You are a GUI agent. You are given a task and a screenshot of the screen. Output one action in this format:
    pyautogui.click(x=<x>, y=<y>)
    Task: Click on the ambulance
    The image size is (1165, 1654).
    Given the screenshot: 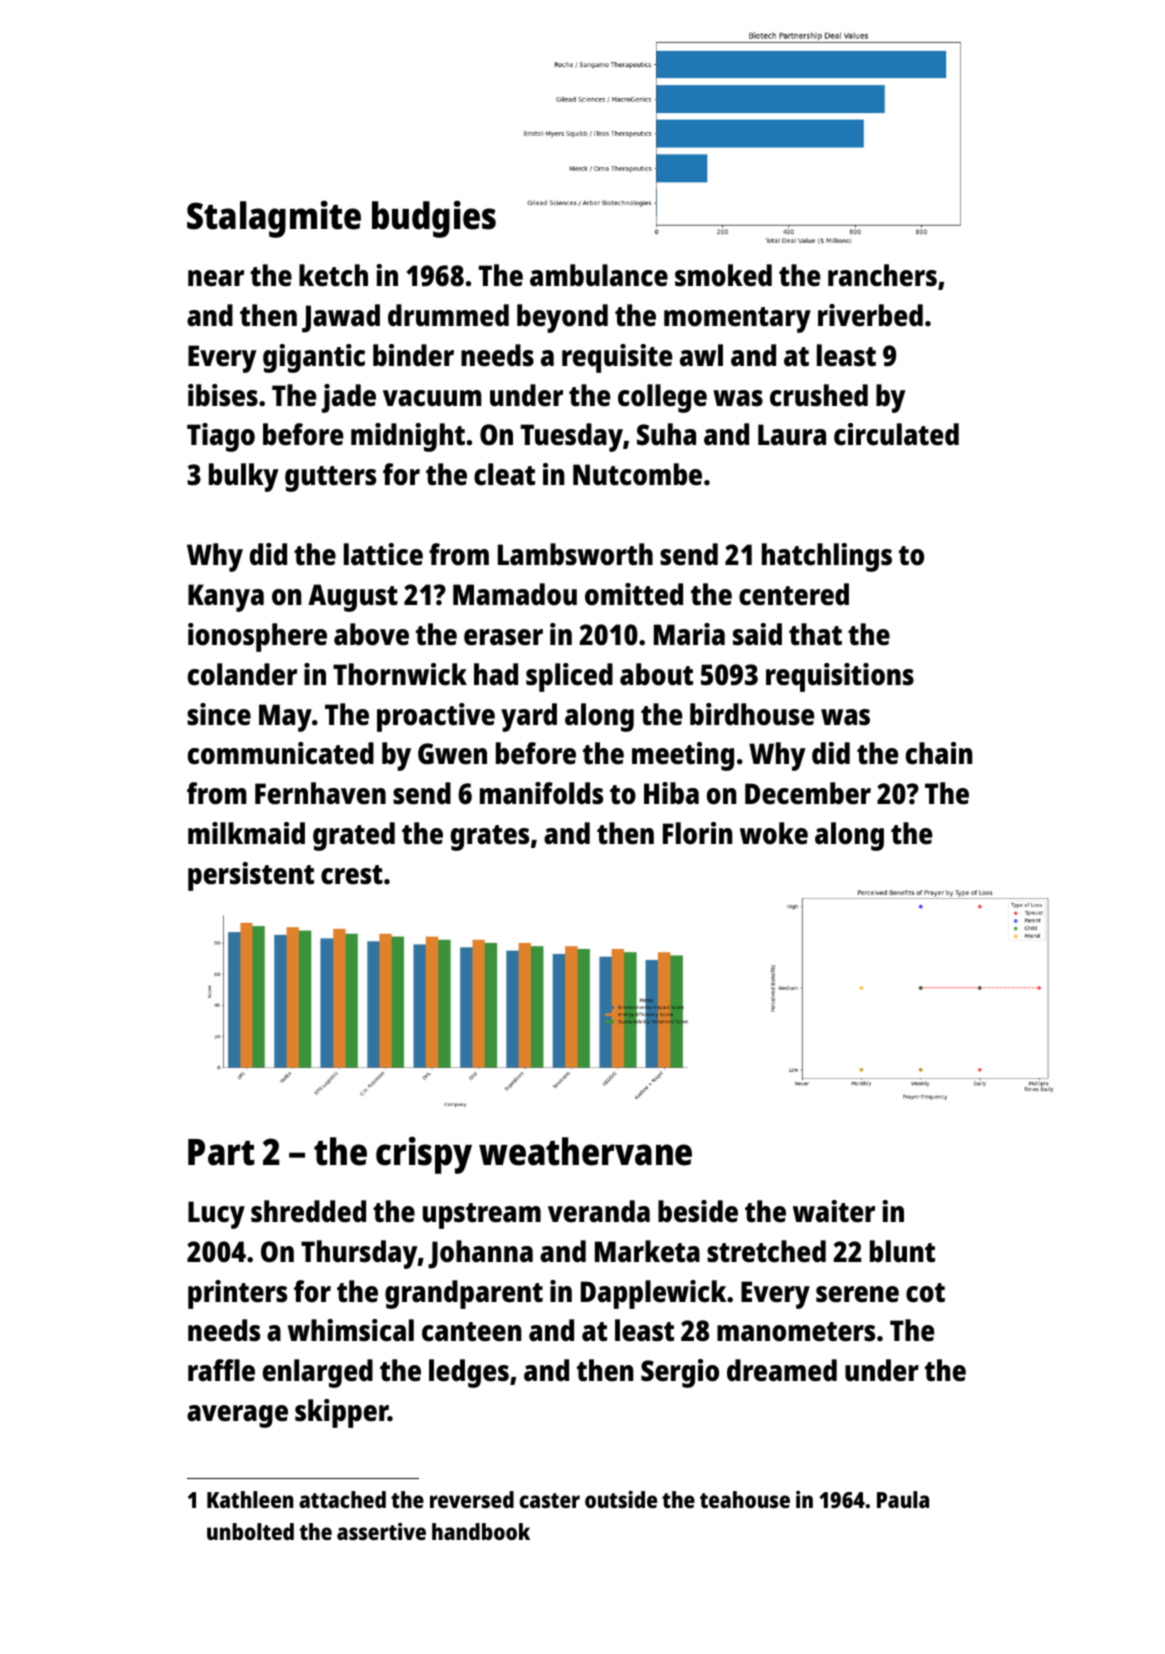 What is the action you would take?
    pyautogui.click(x=599, y=275)
